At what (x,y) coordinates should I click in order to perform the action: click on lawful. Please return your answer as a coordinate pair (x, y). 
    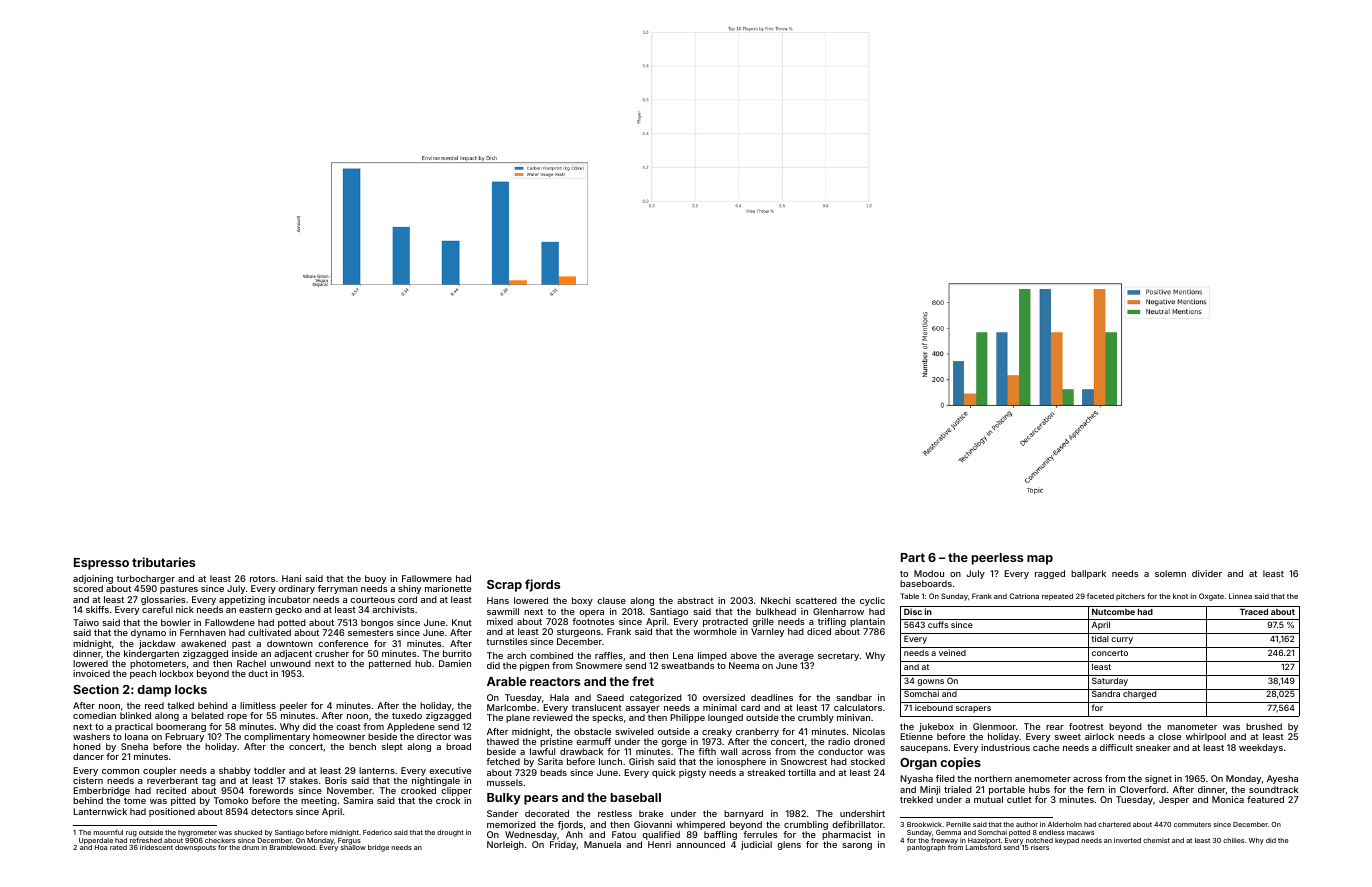
    Looking at the image, I should click on (542, 751).
